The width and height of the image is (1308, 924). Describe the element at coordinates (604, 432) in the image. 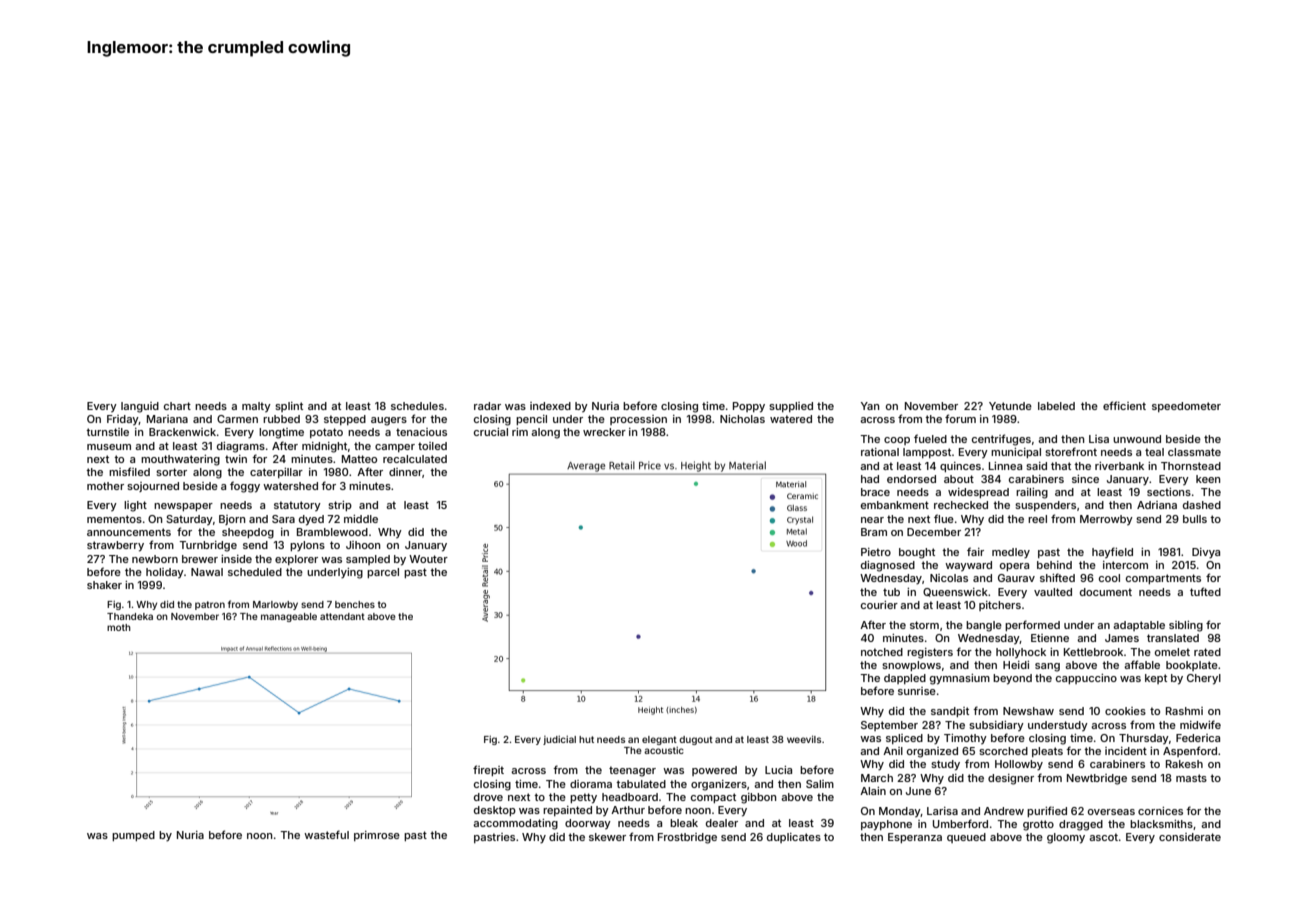

I see `wrecker` at that location.
